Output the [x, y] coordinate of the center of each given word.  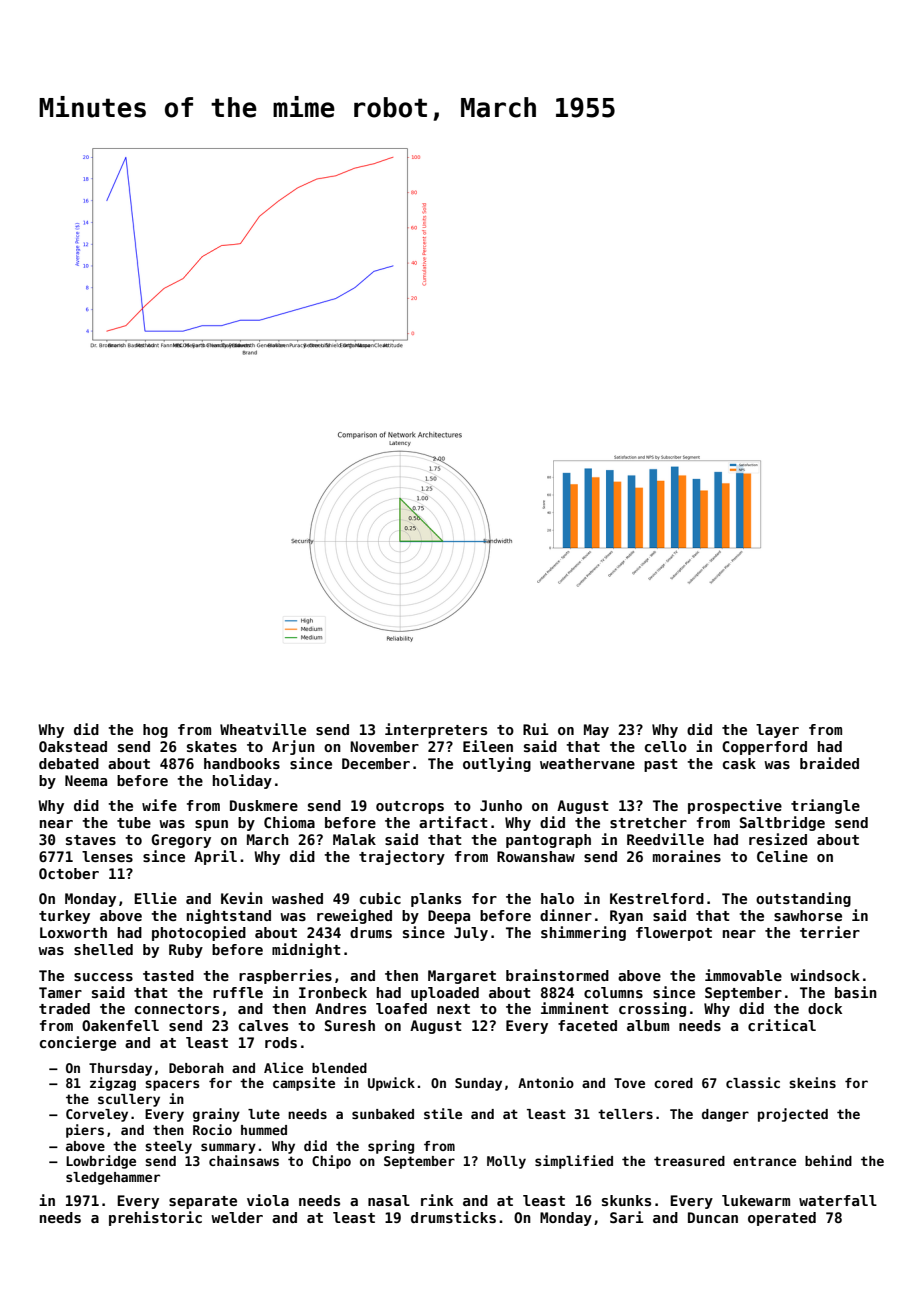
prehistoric [155, 1218]
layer [777, 731]
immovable [743, 975]
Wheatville [263, 729]
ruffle [238, 992]
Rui [536, 729]
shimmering [583, 933]
